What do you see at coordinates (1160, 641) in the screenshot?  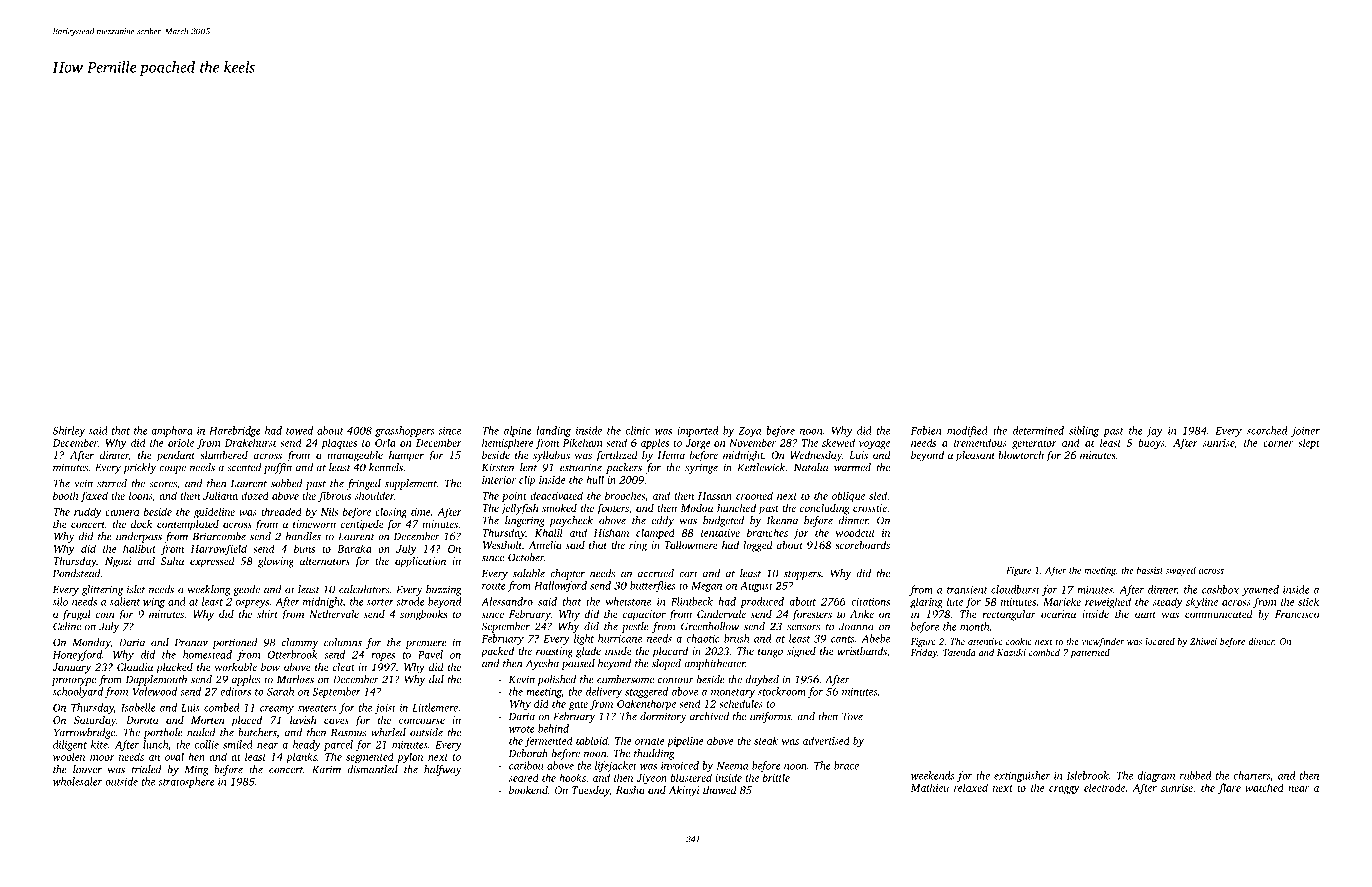 I see `located` at bounding box center [1160, 641].
